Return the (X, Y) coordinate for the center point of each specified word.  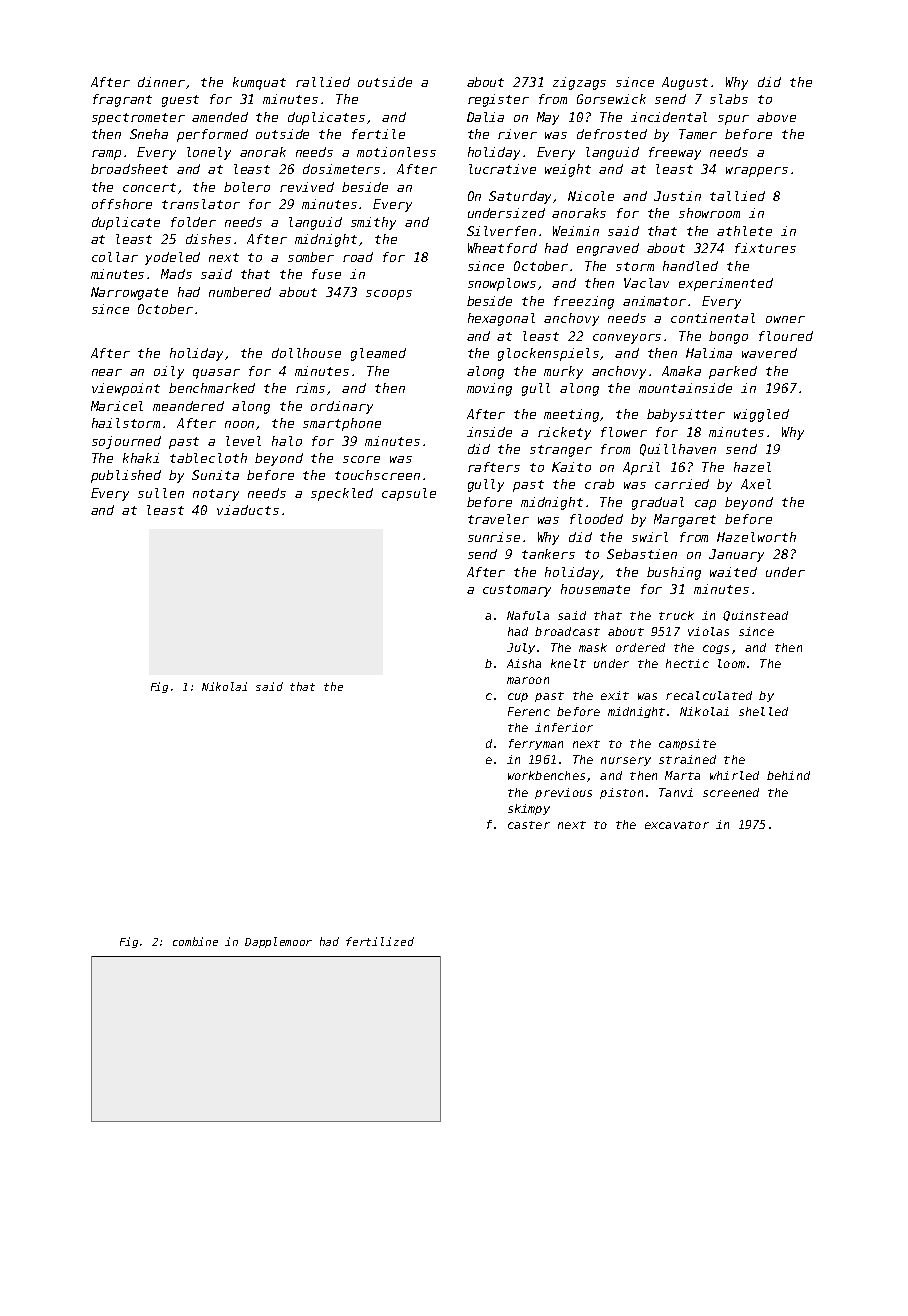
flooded (596, 519)
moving (489, 389)
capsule (409, 494)
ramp (106, 155)
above (776, 117)
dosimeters (341, 169)
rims (310, 388)
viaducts (248, 510)
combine (195, 941)
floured (786, 336)
